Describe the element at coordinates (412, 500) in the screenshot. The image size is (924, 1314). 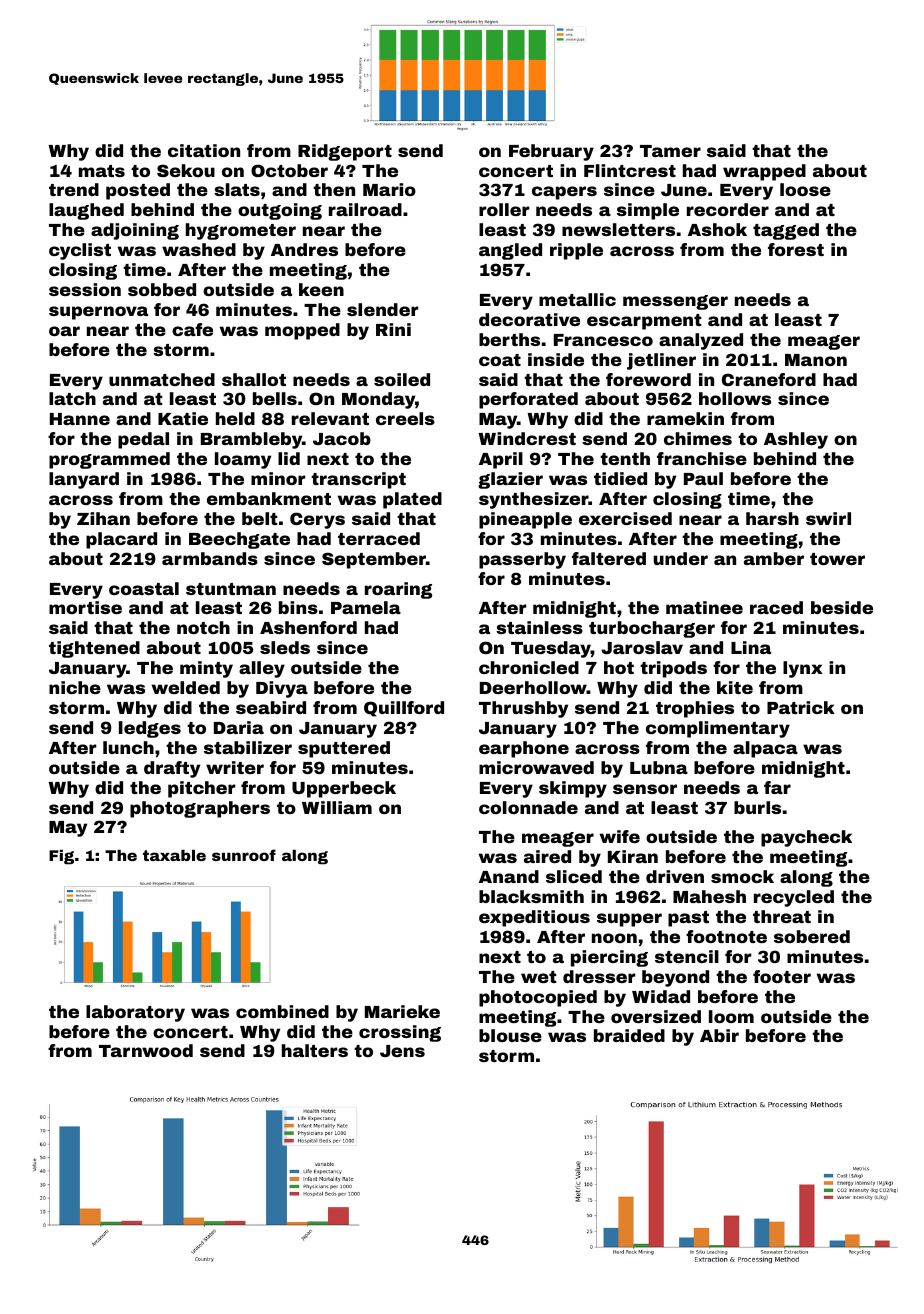
I see `plated` at that location.
